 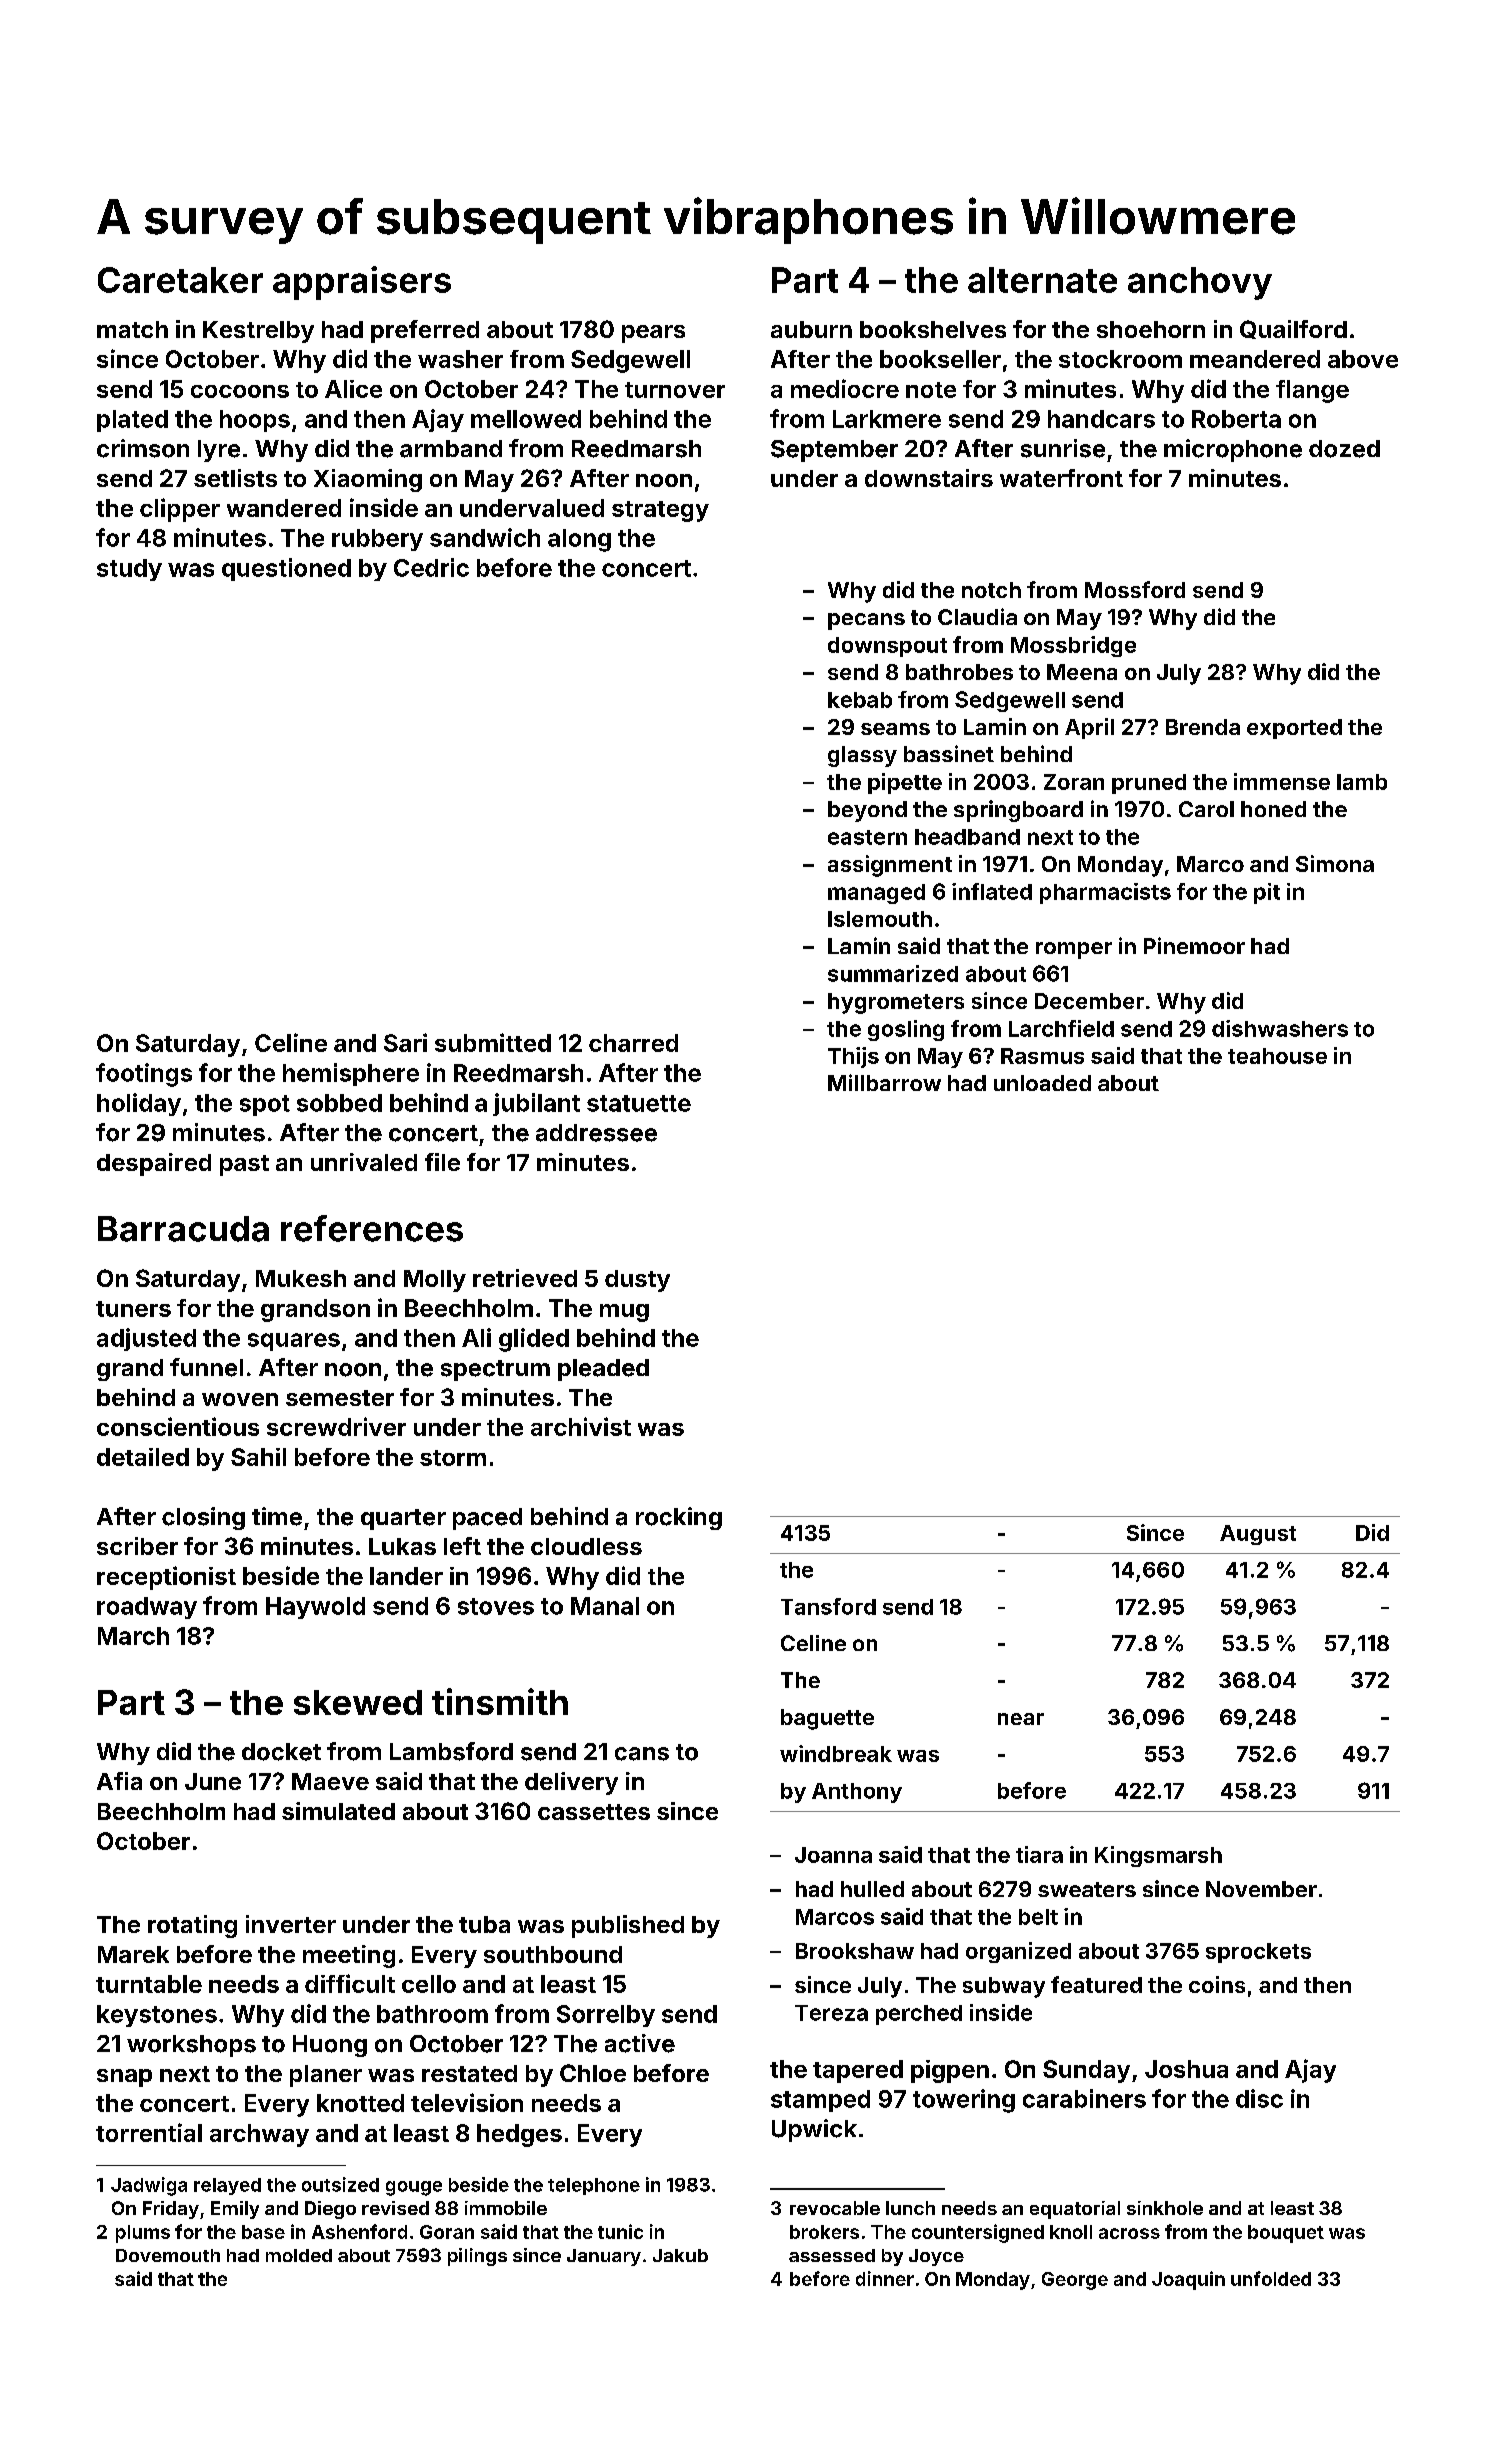 What do you see at coordinates (405, 1042) in the screenshot?
I see `Sari` at bounding box center [405, 1042].
